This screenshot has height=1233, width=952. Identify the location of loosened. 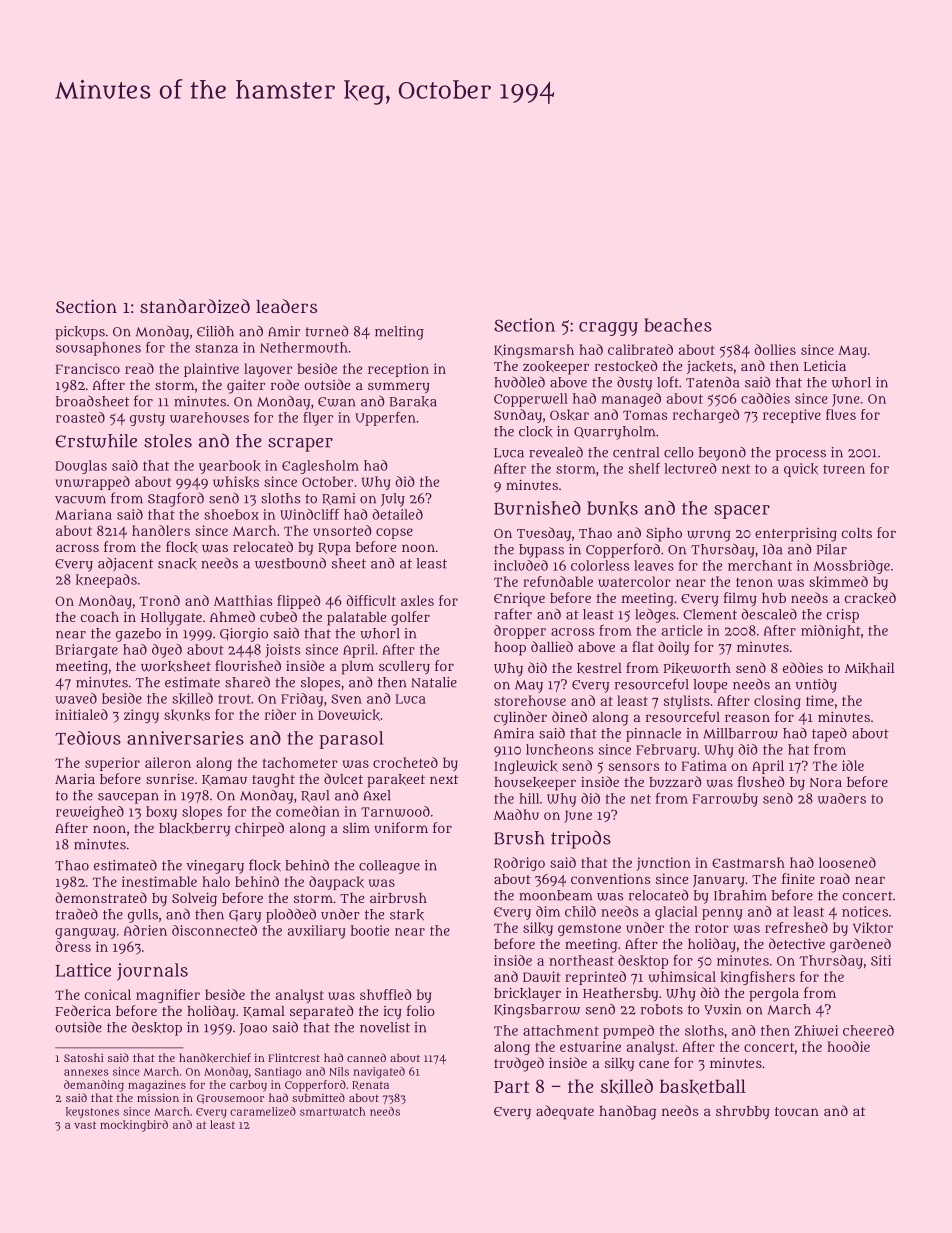
(847, 862).
